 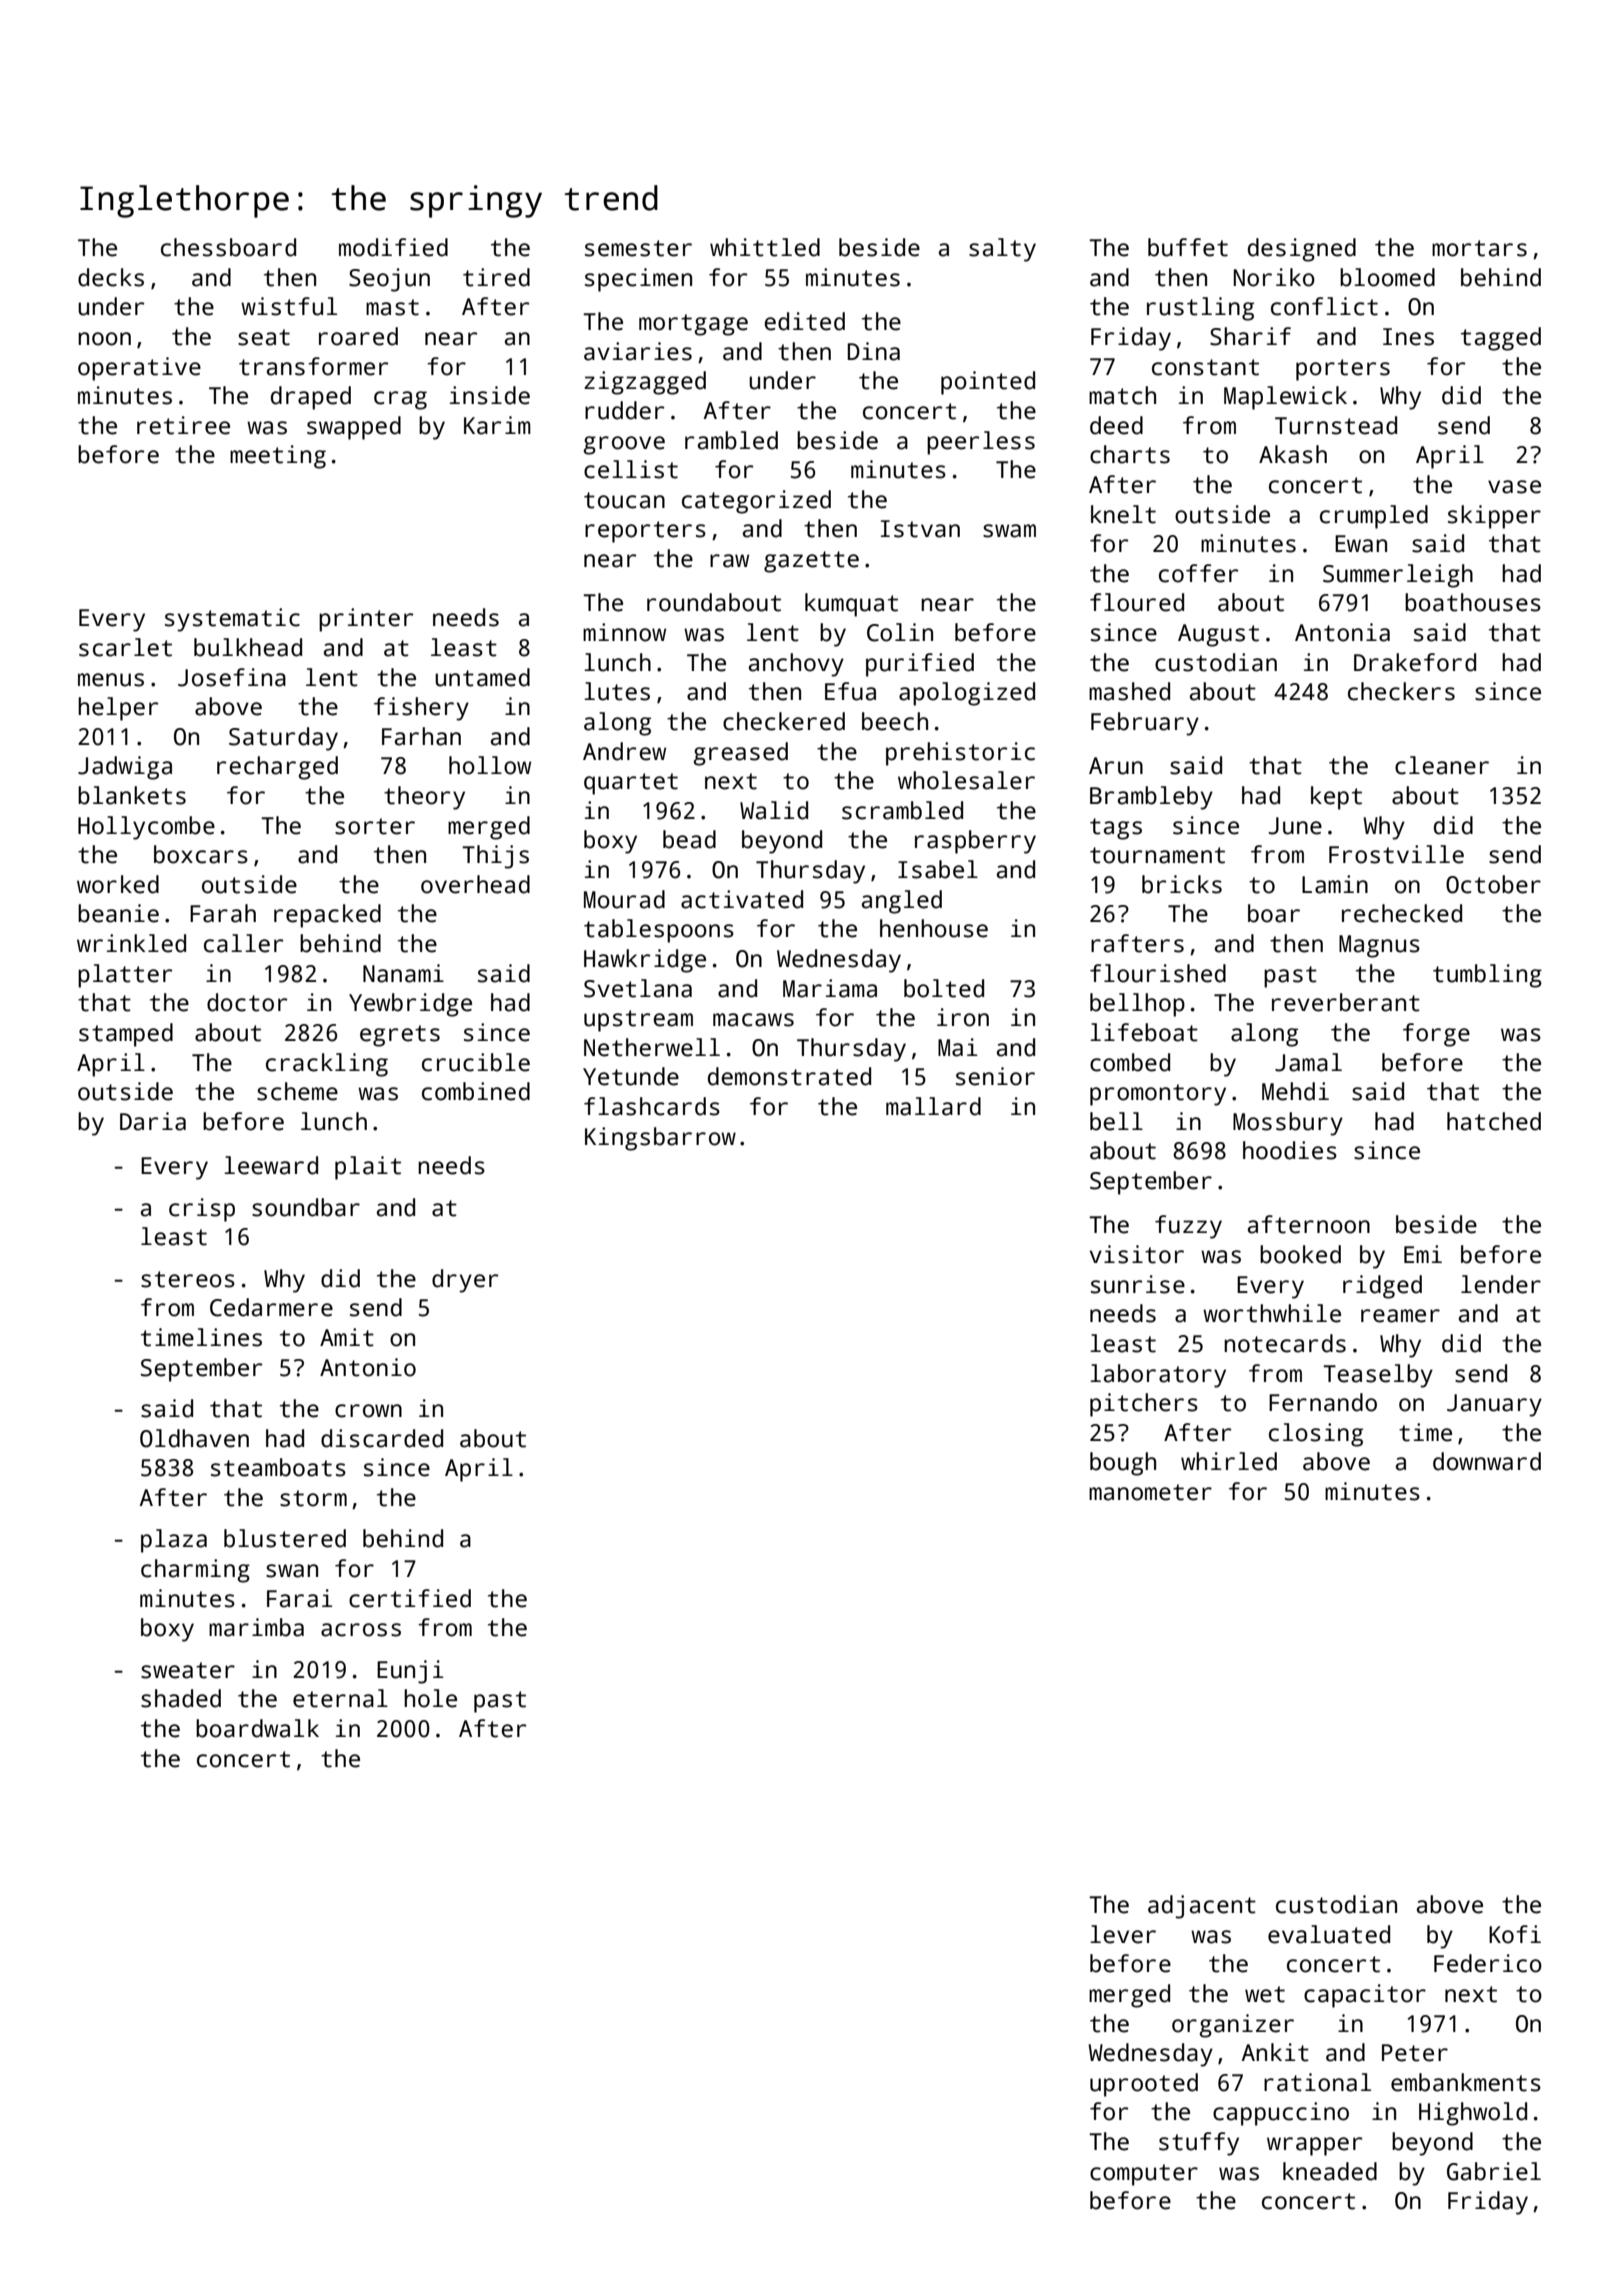 What do you see at coordinates (1188, 247) in the screenshot?
I see `buffet` at bounding box center [1188, 247].
